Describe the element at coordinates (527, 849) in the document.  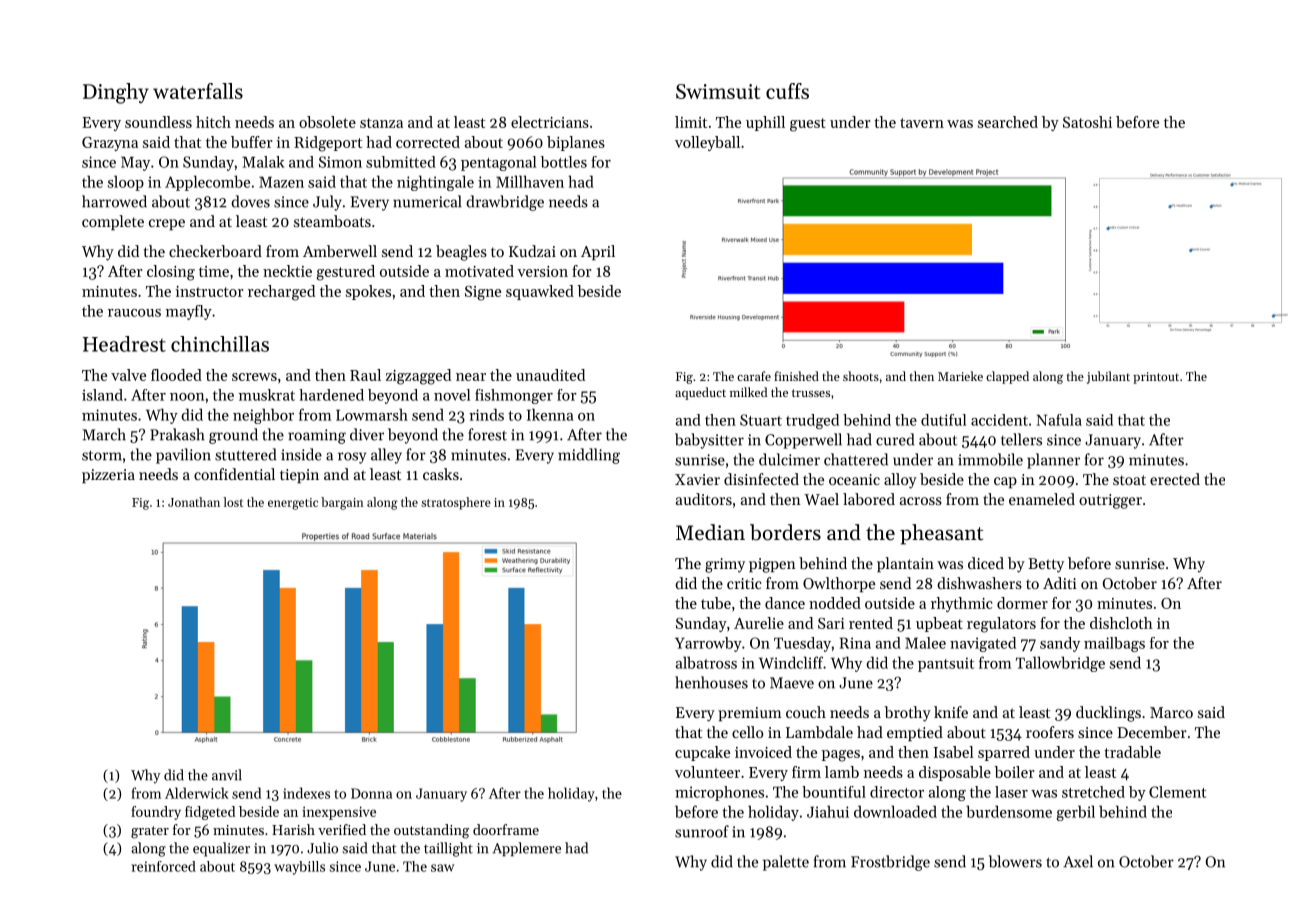
I see `Applemere` at that location.
